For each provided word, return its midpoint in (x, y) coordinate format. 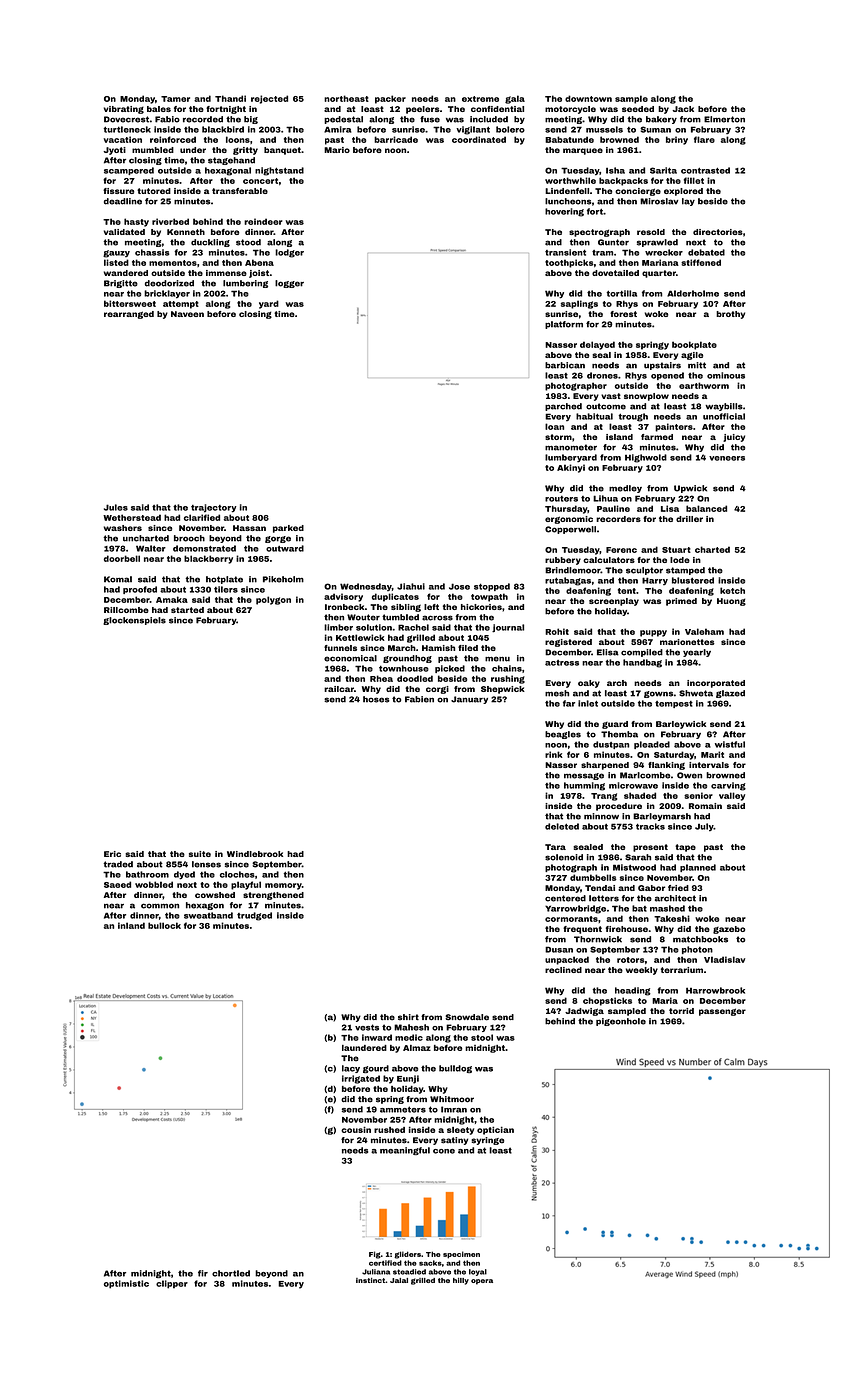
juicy (734, 438)
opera (482, 1282)
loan (554, 426)
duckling (210, 243)
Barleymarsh (662, 817)
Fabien (419, 699)
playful (246, 885)
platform (564, 325)
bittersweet (130, 303)
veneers (727, 458)
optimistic (126, 1284)
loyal (478, 1272)
